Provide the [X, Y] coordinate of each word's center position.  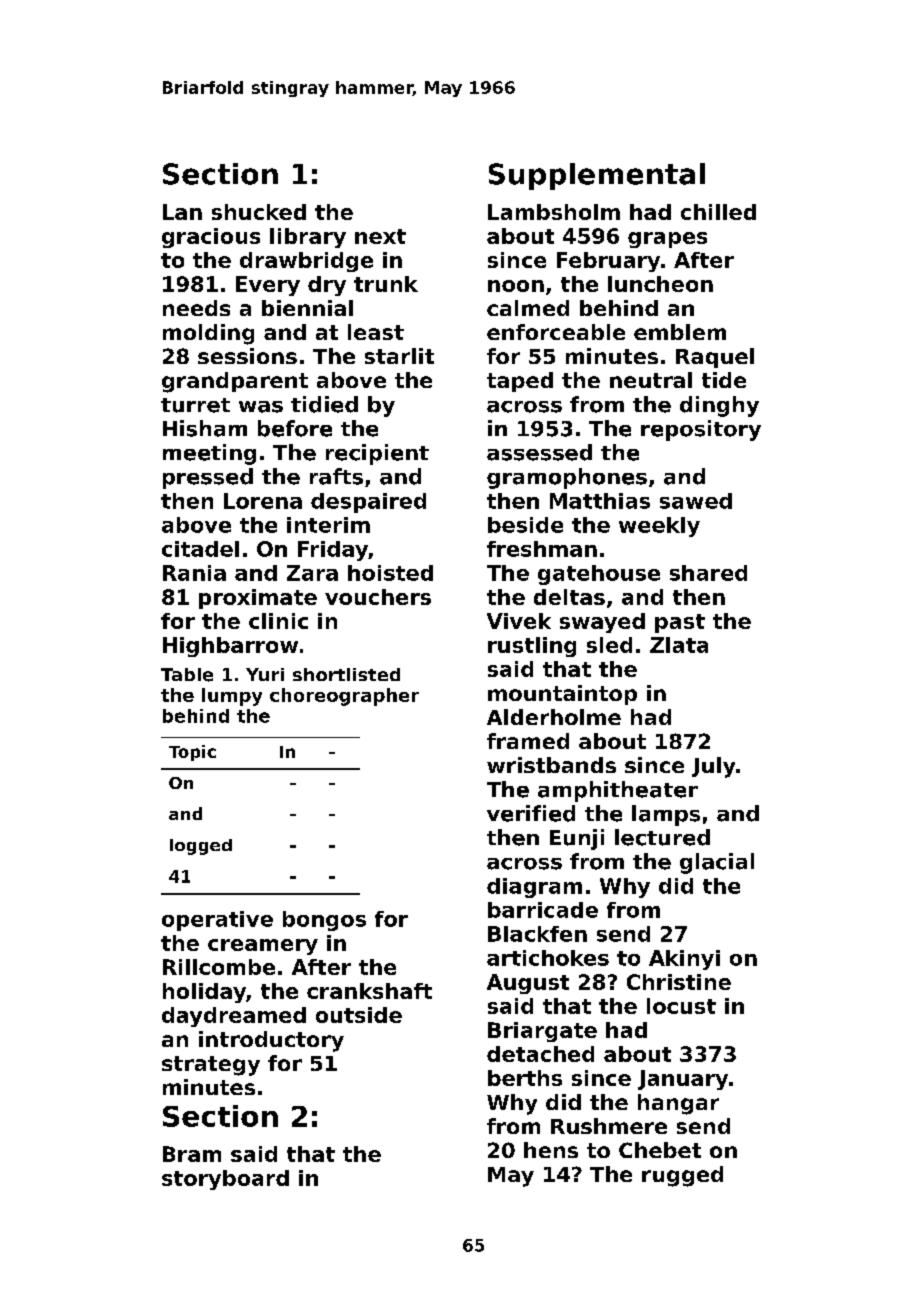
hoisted [390, 573]
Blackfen [537, 934]
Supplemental [597, 176]
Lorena [263, 501]
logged [201, 847]
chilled [718, 212]
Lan [182, 212]
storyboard [225, 1180]
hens [551, 1150]
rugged [682, 1176]
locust [681, 1006]
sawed [696, 501]
